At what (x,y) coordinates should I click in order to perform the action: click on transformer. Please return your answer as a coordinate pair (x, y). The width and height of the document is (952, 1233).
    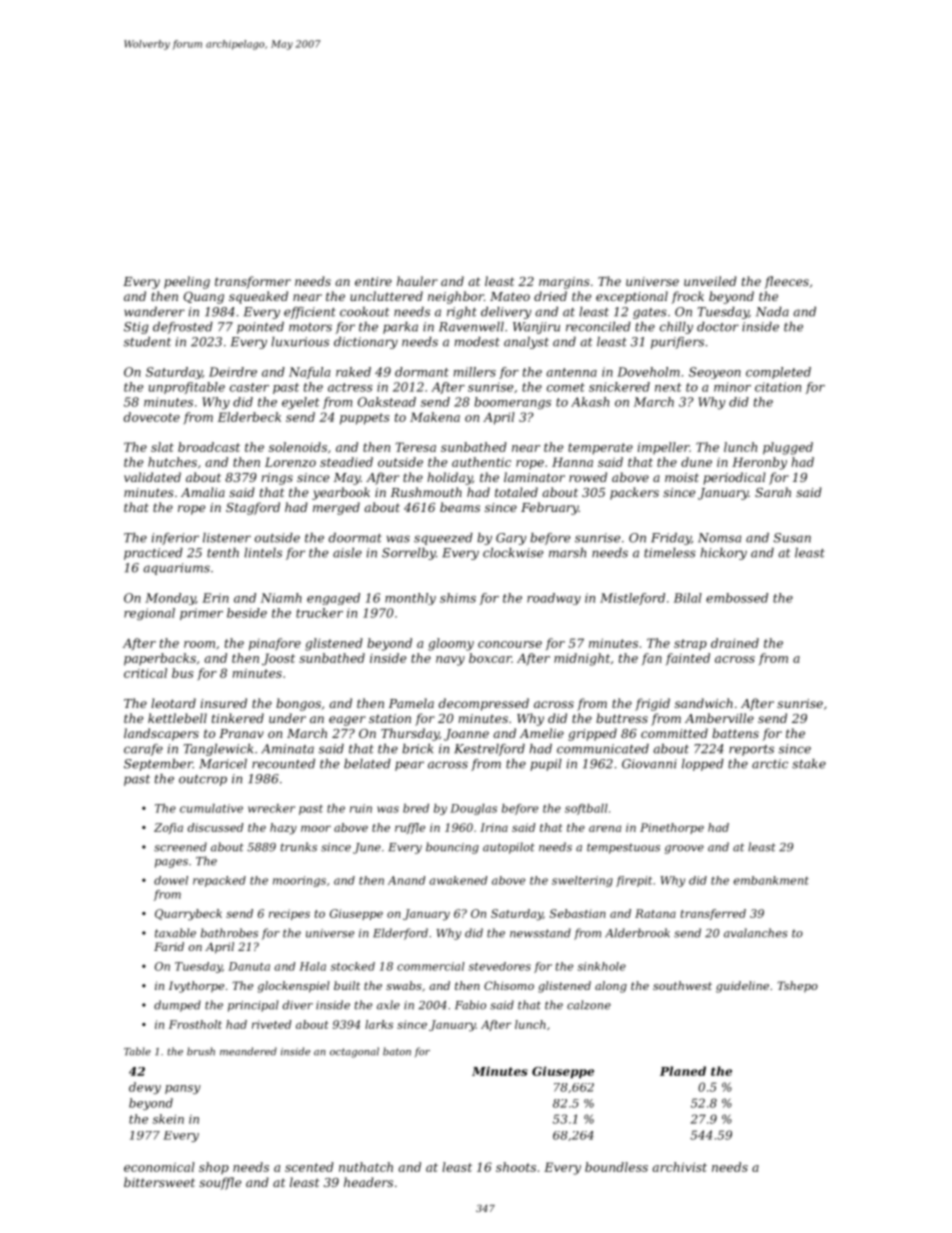
    Looking at the image, I should click on (253, 282).
